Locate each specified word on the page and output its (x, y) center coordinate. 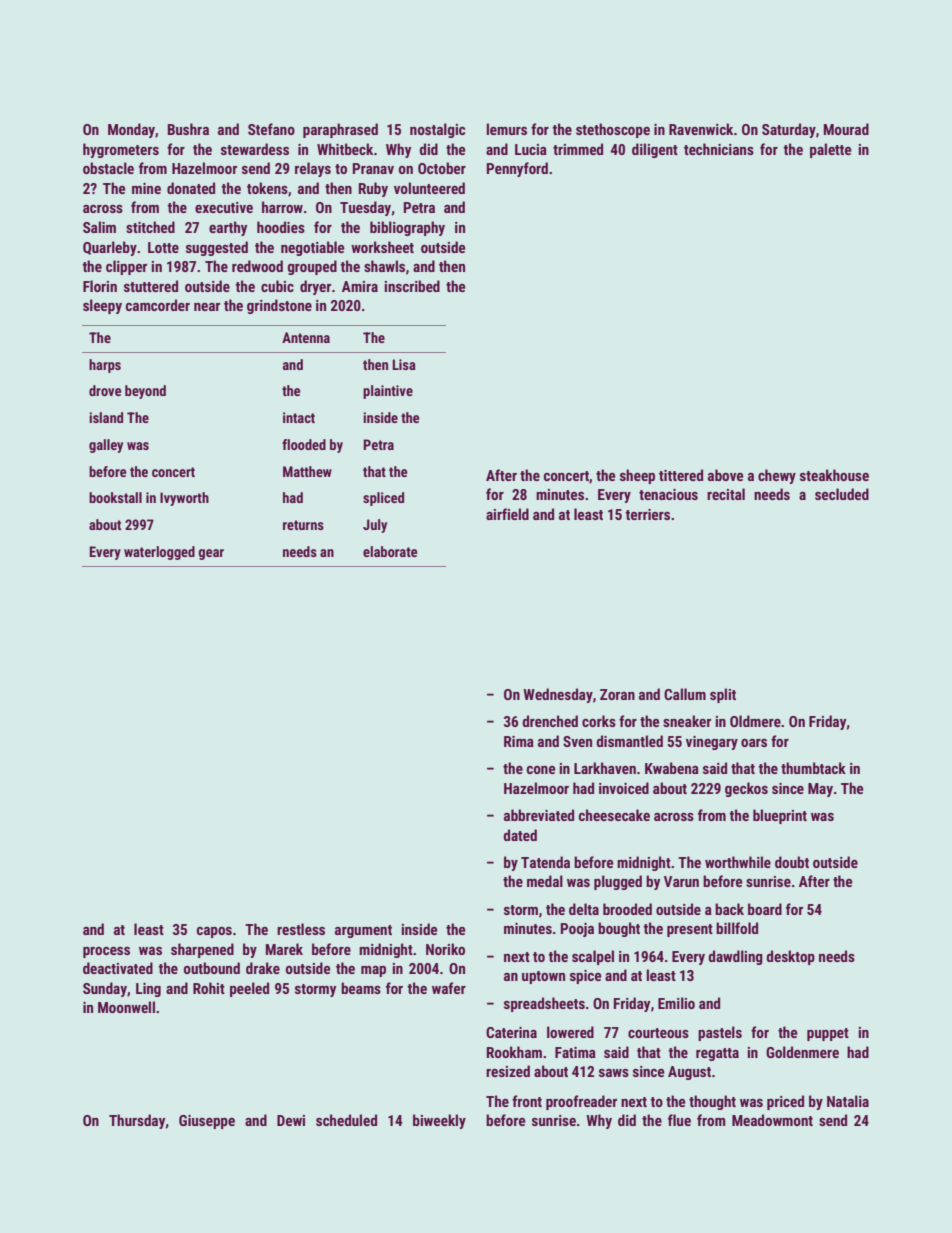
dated (520, 835)
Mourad (846, 129)
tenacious (668, 494)
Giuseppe (207, 1122)
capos (214, 932)
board (765, 909)
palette (831, 150)
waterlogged (159, 553)
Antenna (306, 337)
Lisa (404, 364)
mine (146, 188)
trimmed (578, 149)
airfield (507, 514)
